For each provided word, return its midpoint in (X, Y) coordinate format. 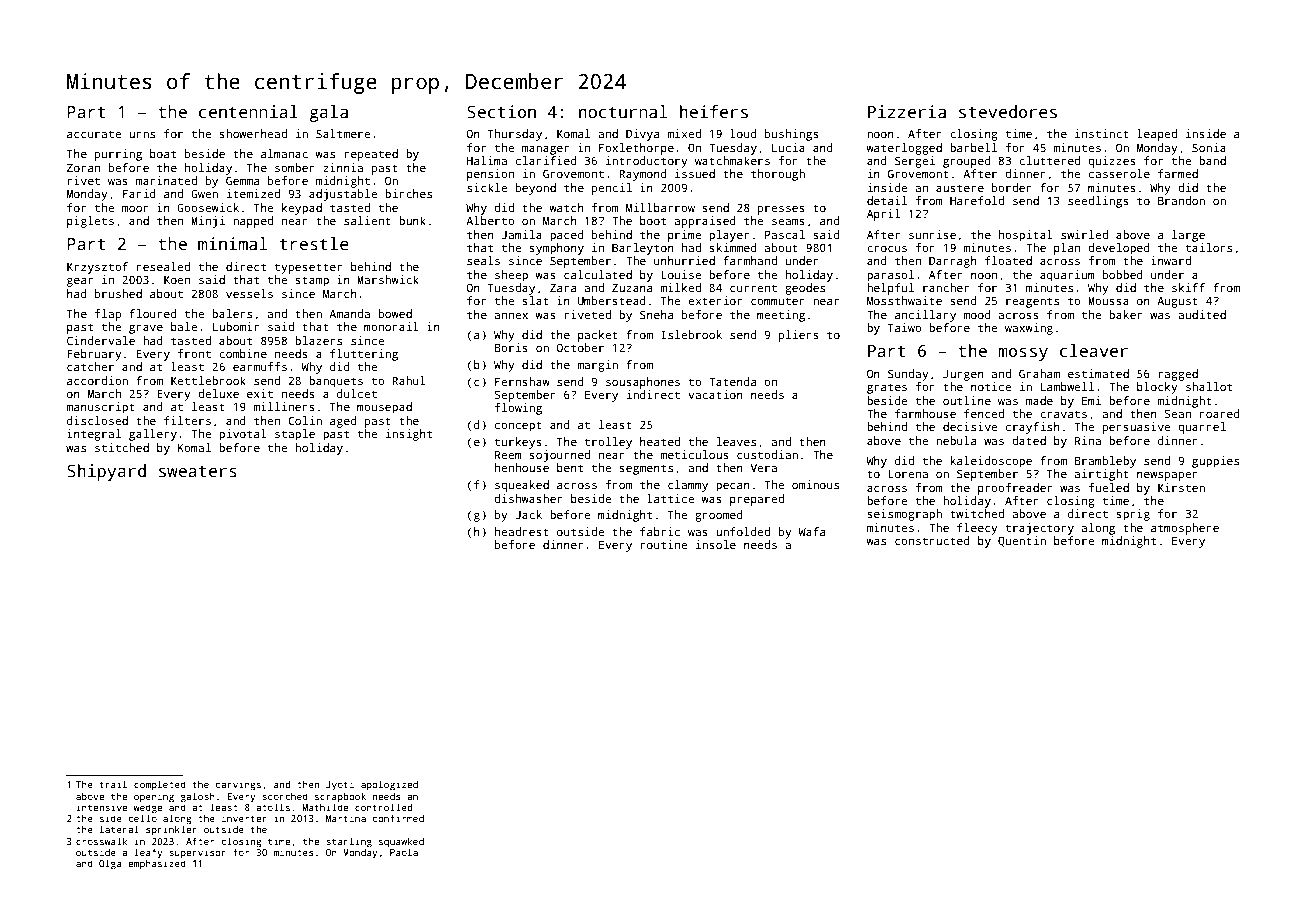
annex (511, 315)
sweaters (198, 472)
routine (664, 544)
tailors (1209, 247)
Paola (404, 852)
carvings (238, 785)
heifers (714, 112)
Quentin (1022, 541)
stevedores (1008, 112)
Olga (110, 864)
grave (146, 329)
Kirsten (1181, 487)
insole (716, 544)
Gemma (242, 180)
